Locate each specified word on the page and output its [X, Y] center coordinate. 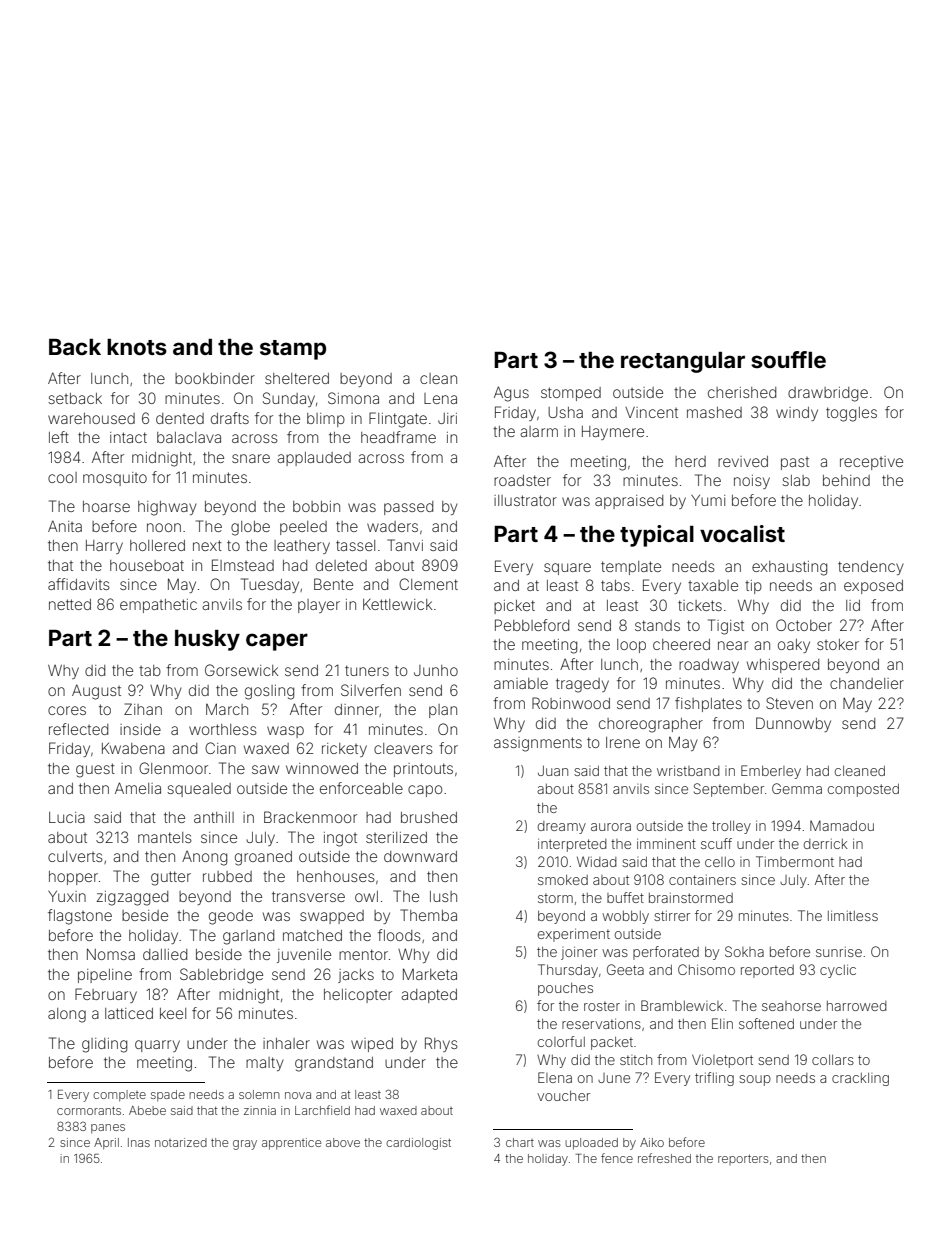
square [567, 569]
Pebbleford [532, 625]
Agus [511, 394]
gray [245, 1145]
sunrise [839, 952]
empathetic [158, 606]
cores [67, 710]
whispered [783, 666]
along [67, 1015]
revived [743, 461]
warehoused [91, 418]
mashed [714, 412]
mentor [363, 954]
